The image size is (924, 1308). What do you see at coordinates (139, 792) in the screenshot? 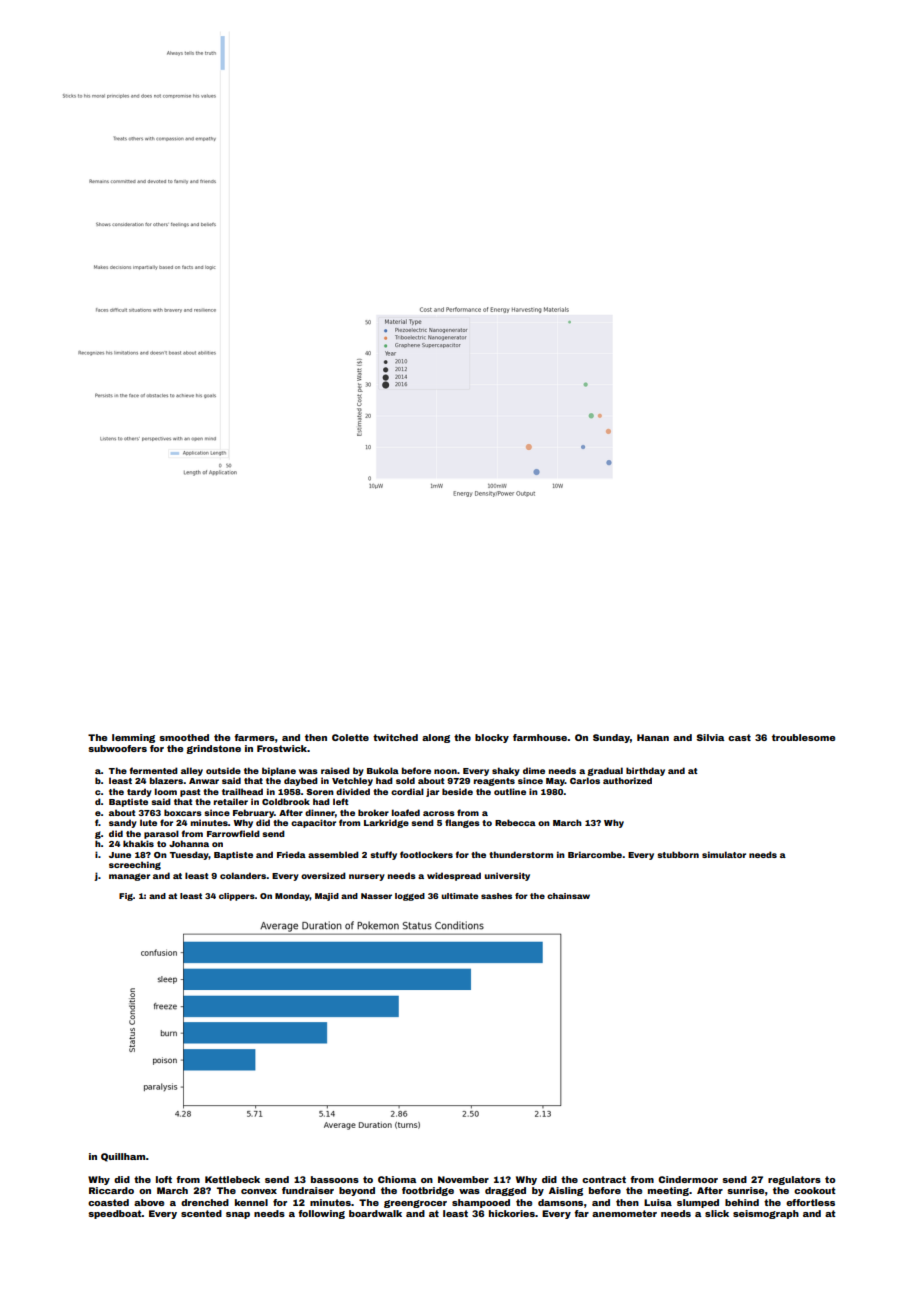
I see `tardy` at bounding box center [139, 792].
